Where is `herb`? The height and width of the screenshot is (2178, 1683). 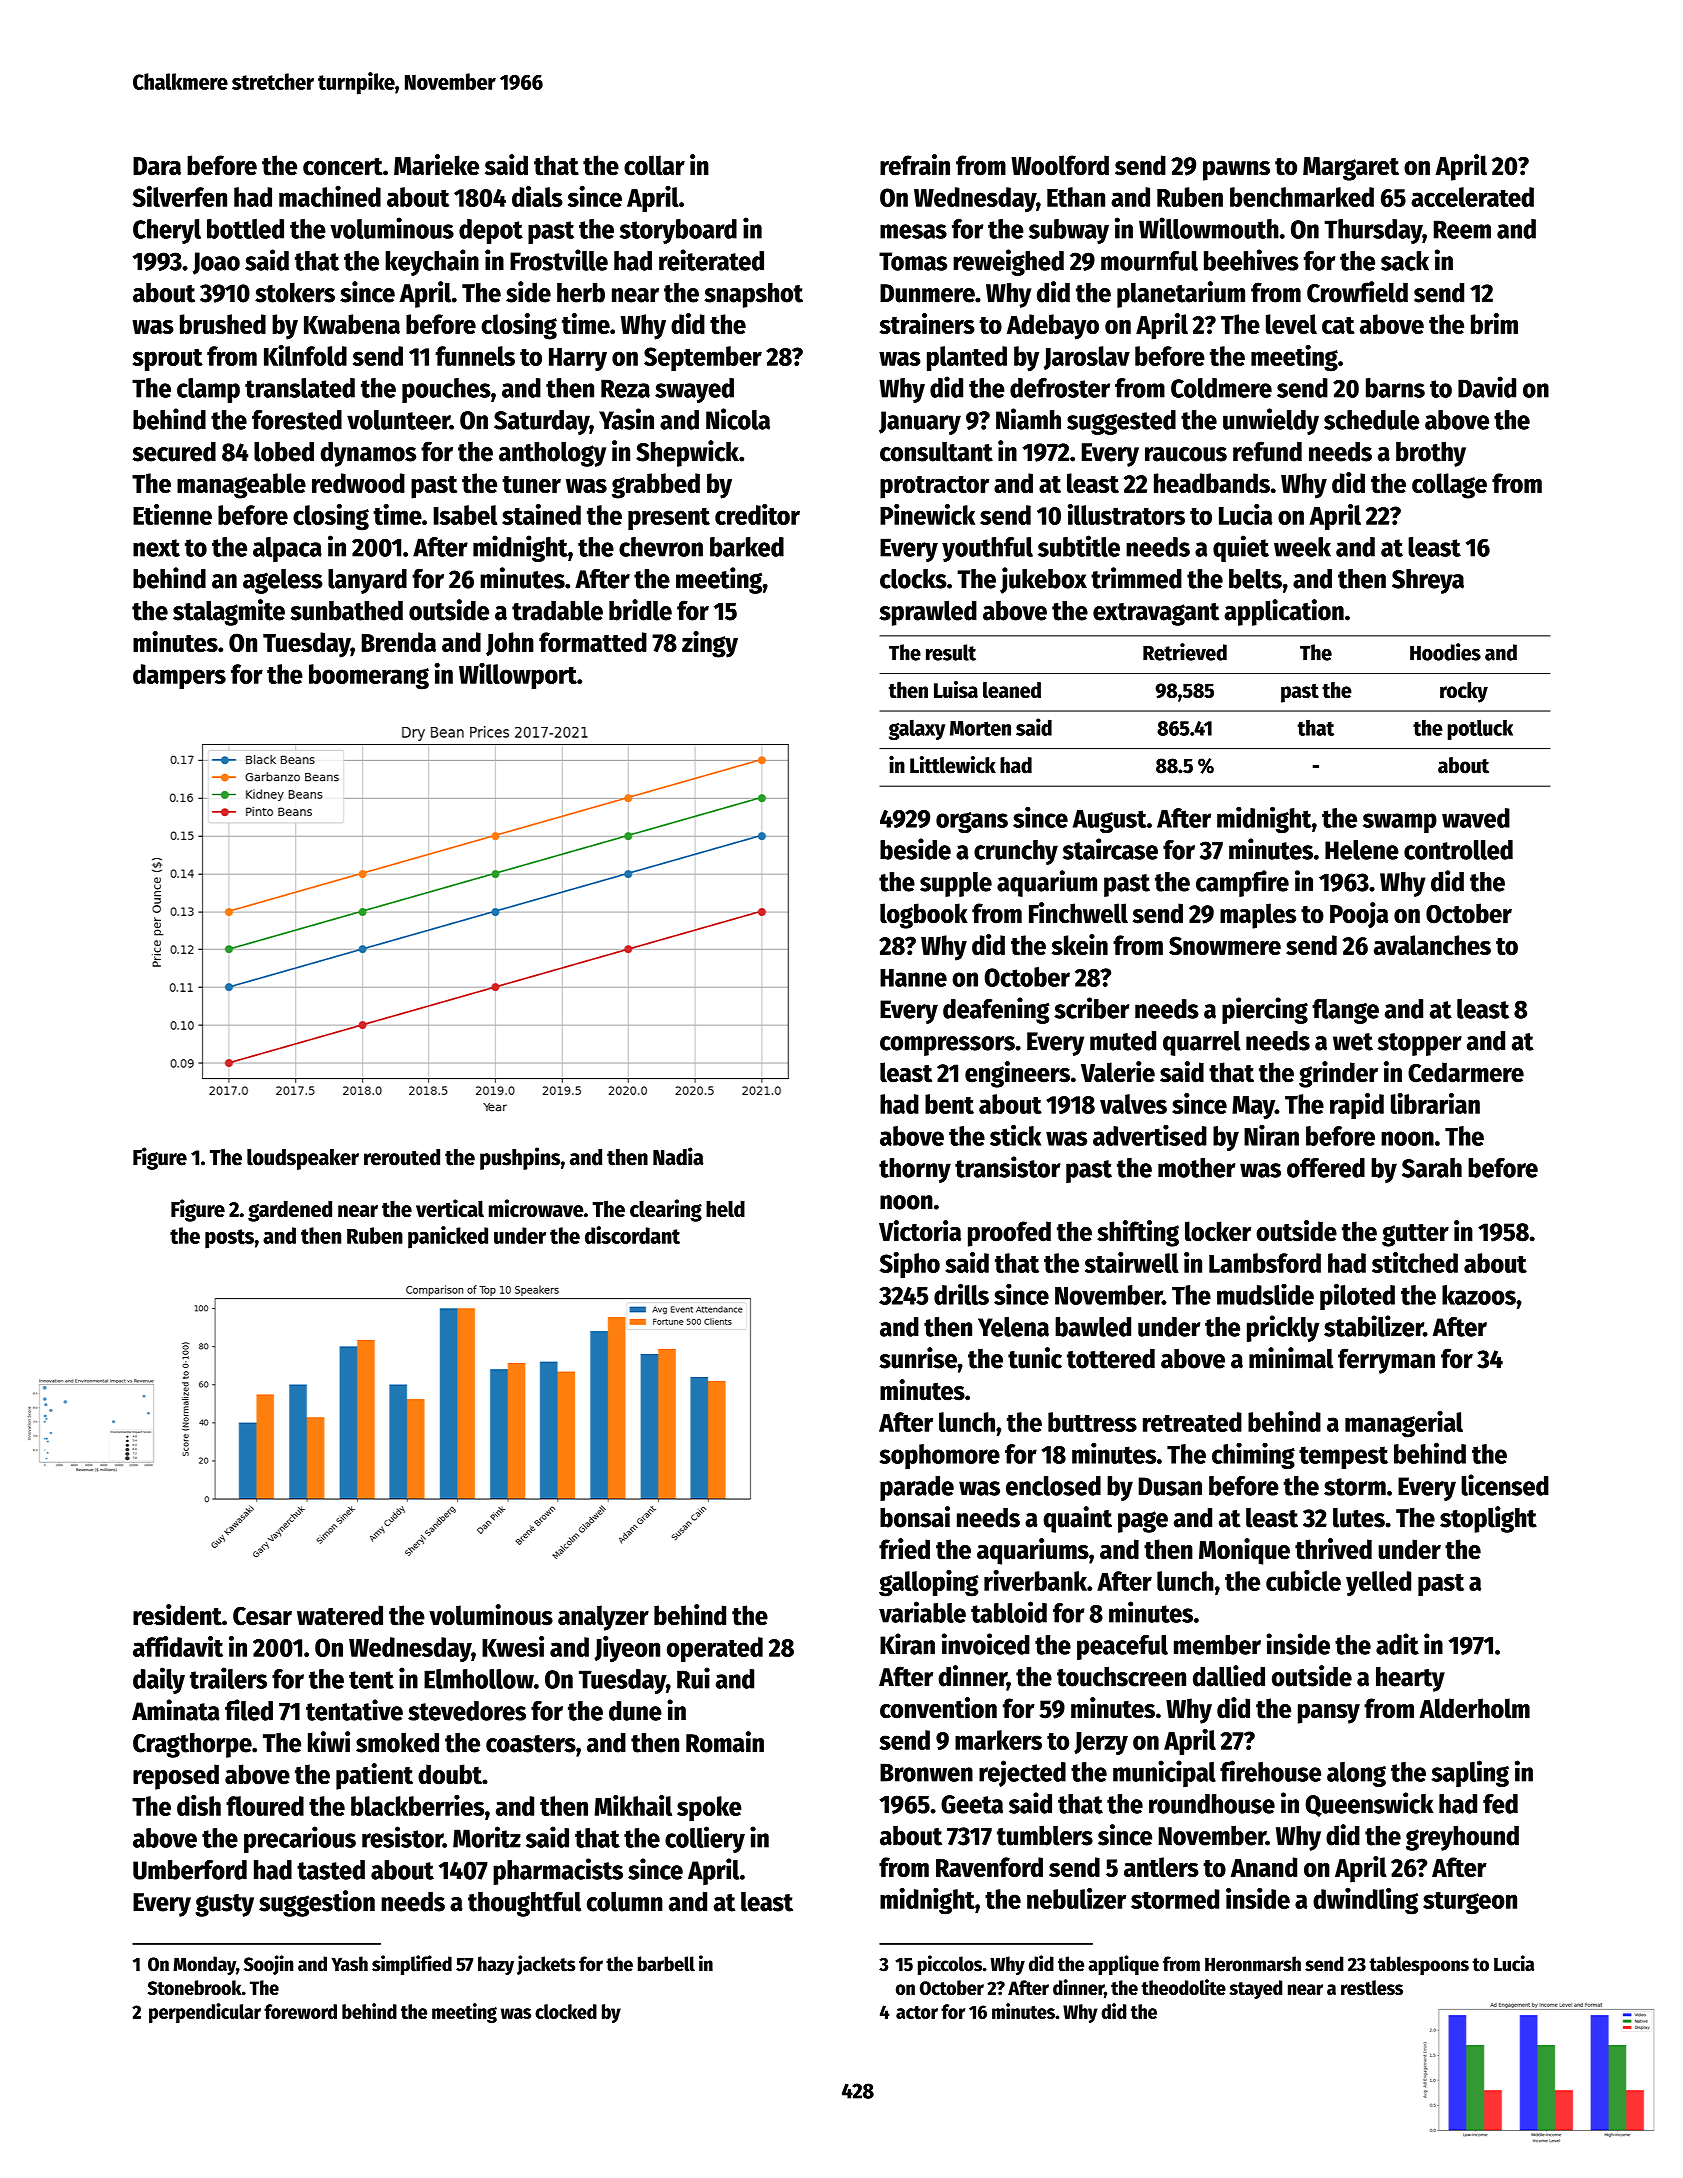
herb is located at coordinates (581, 292).
